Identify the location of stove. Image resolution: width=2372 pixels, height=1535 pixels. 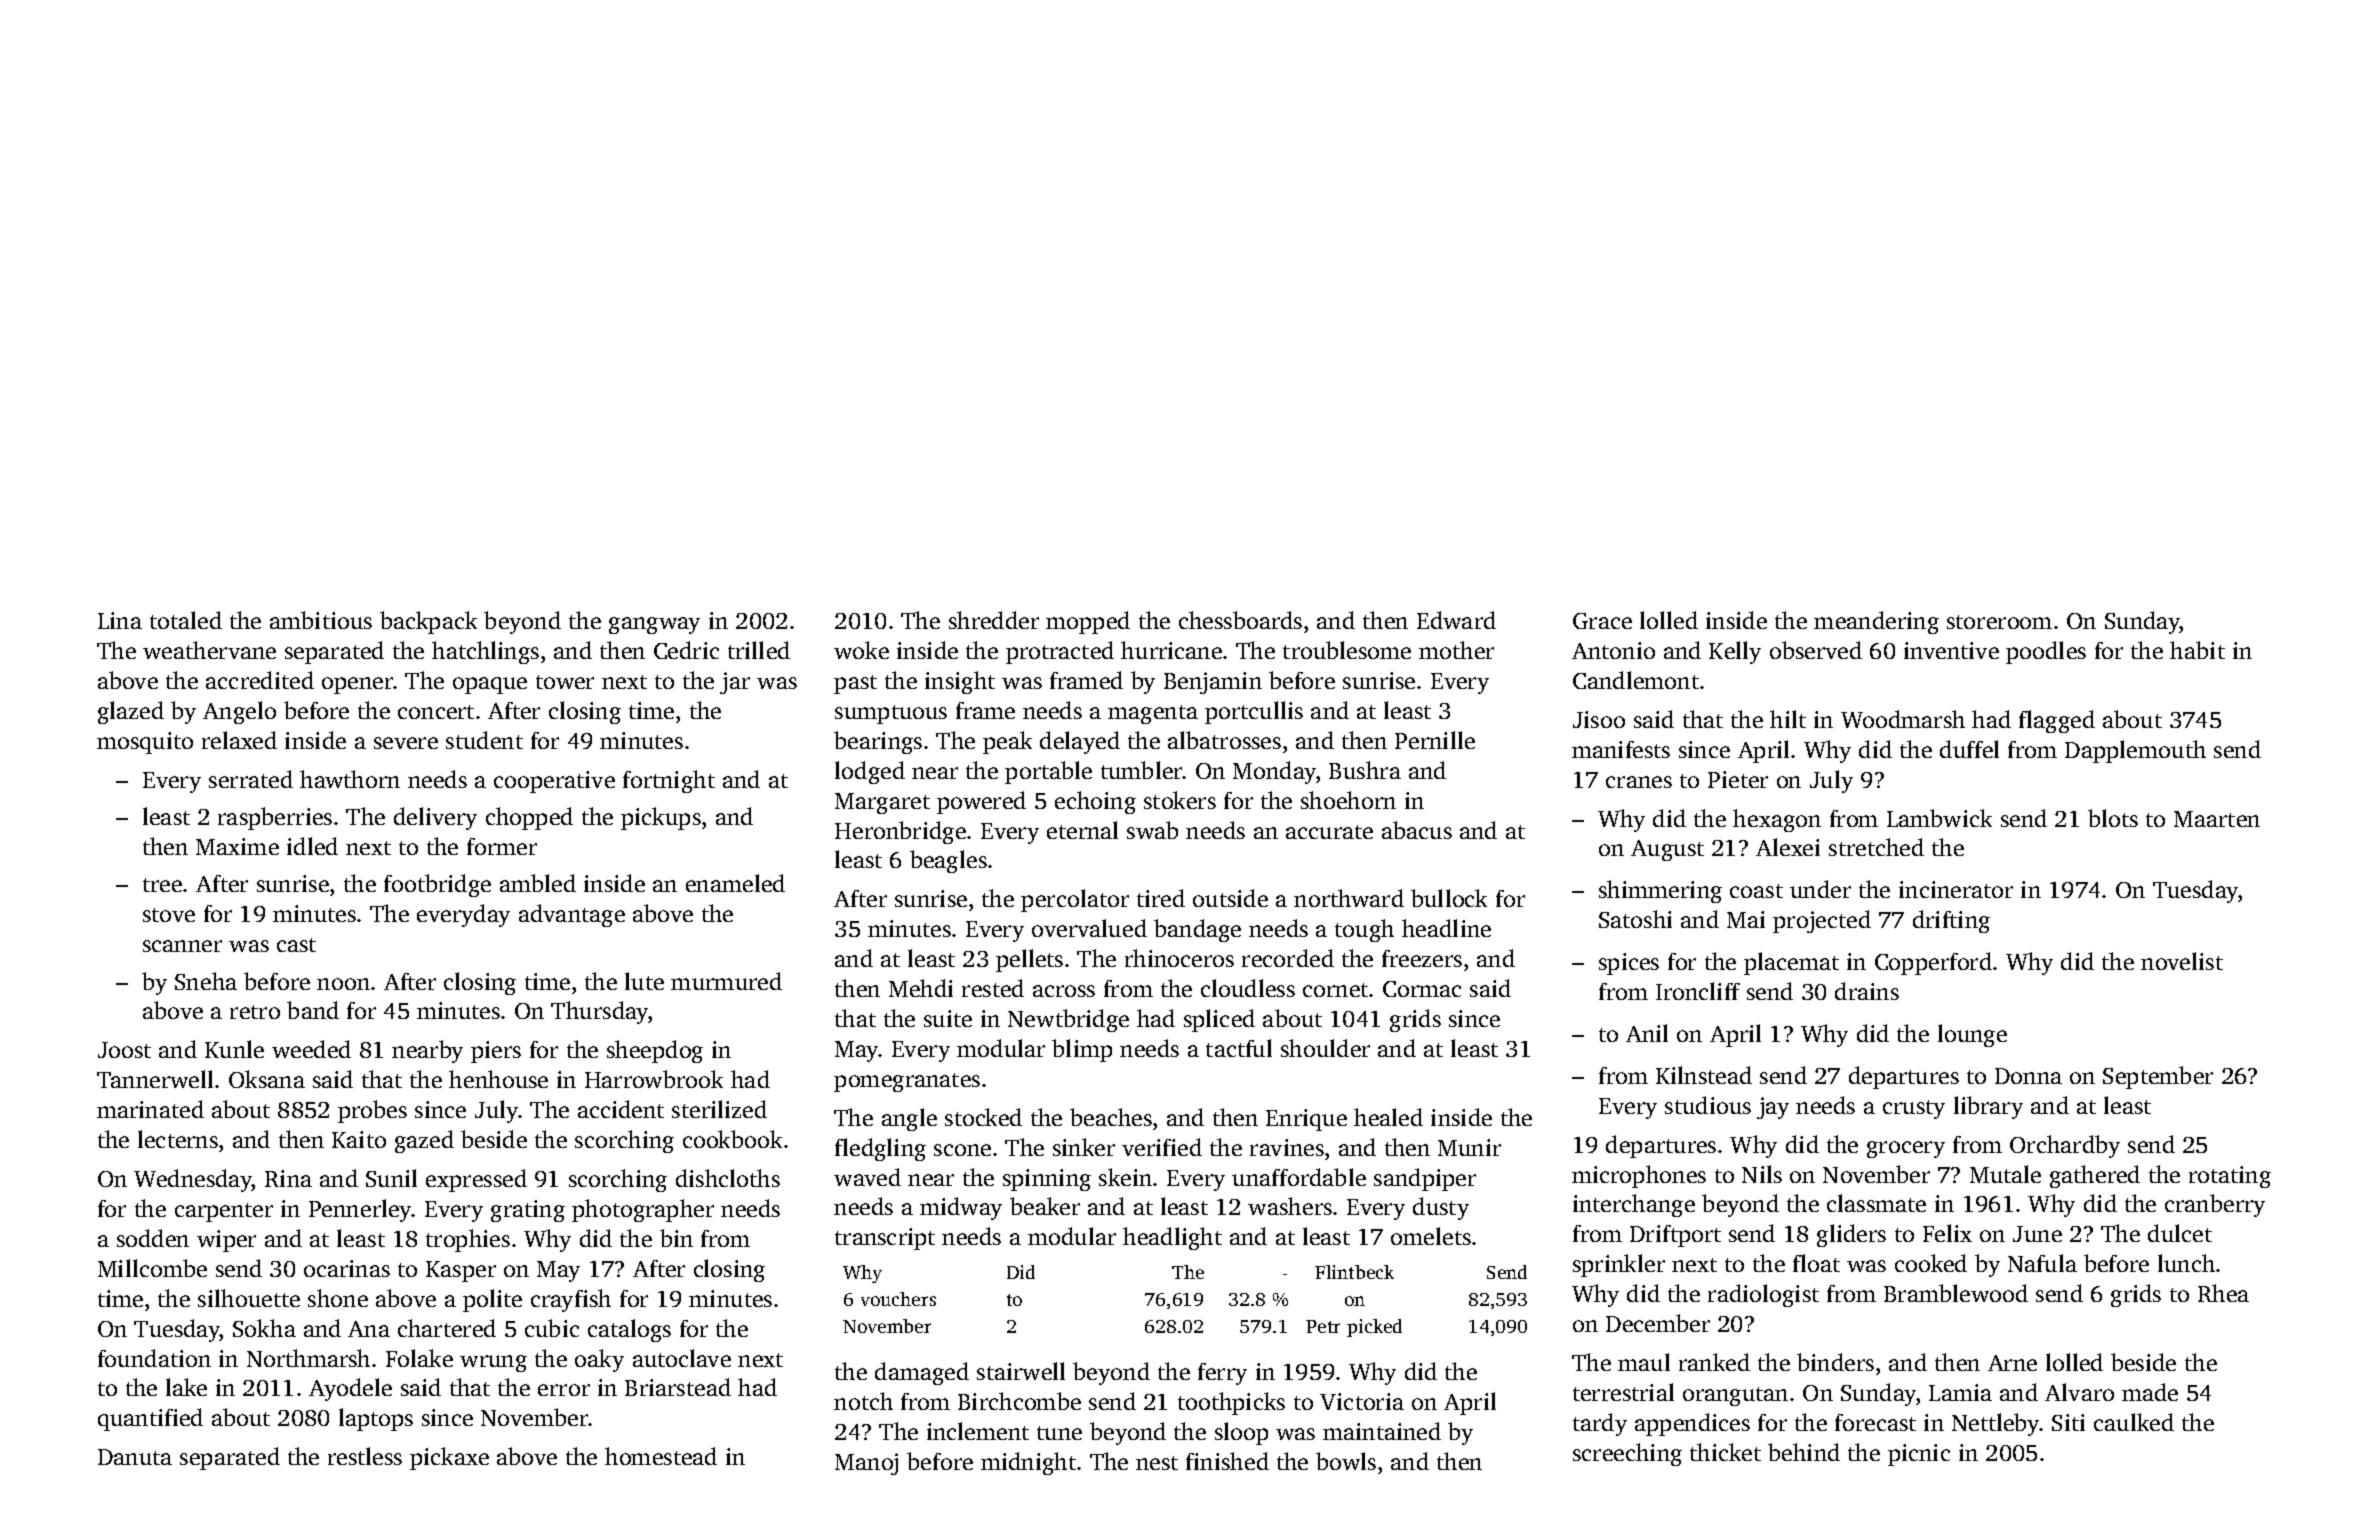
(169, 915).
